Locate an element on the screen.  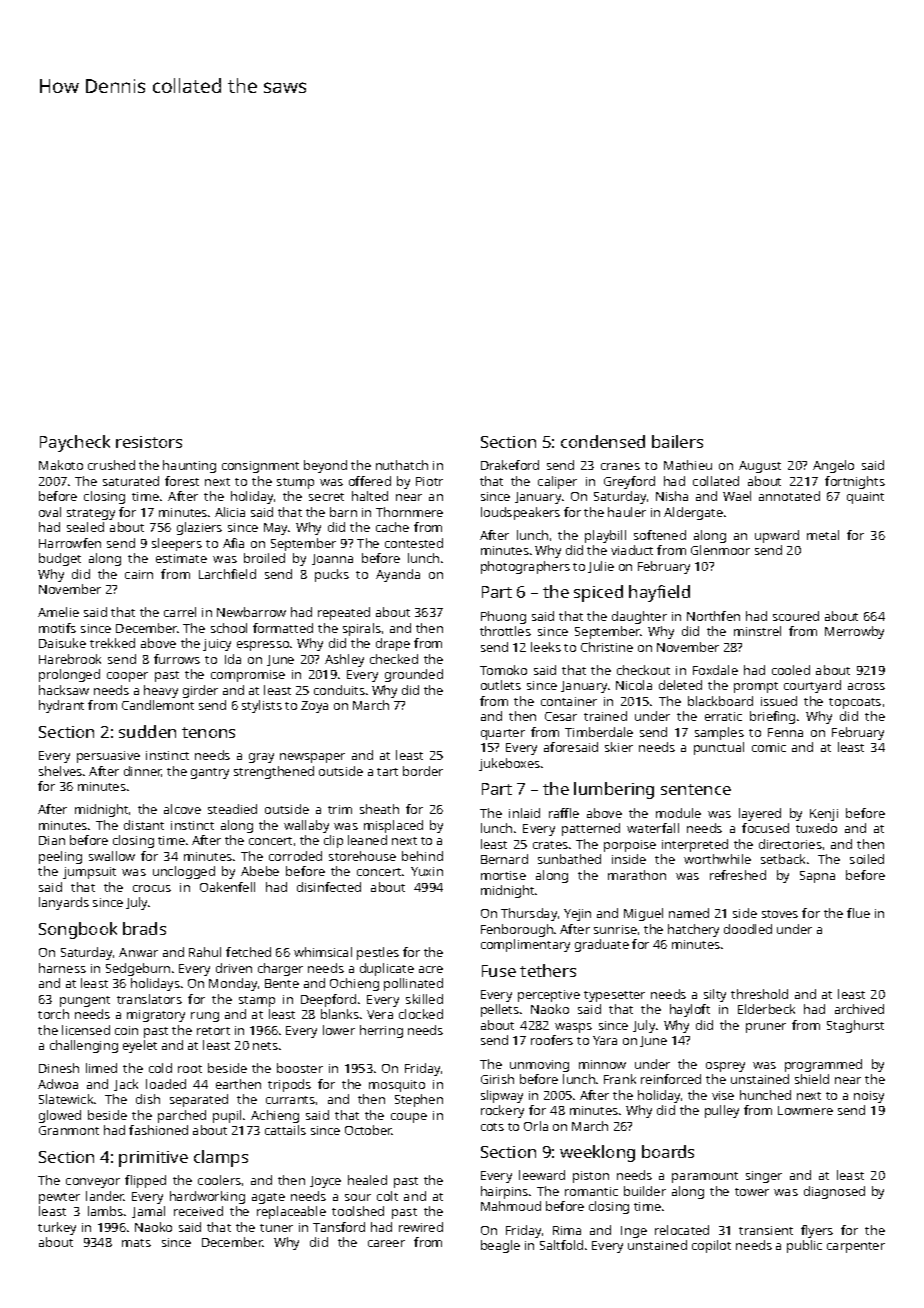
comic is located at coordinates (769, 747).
